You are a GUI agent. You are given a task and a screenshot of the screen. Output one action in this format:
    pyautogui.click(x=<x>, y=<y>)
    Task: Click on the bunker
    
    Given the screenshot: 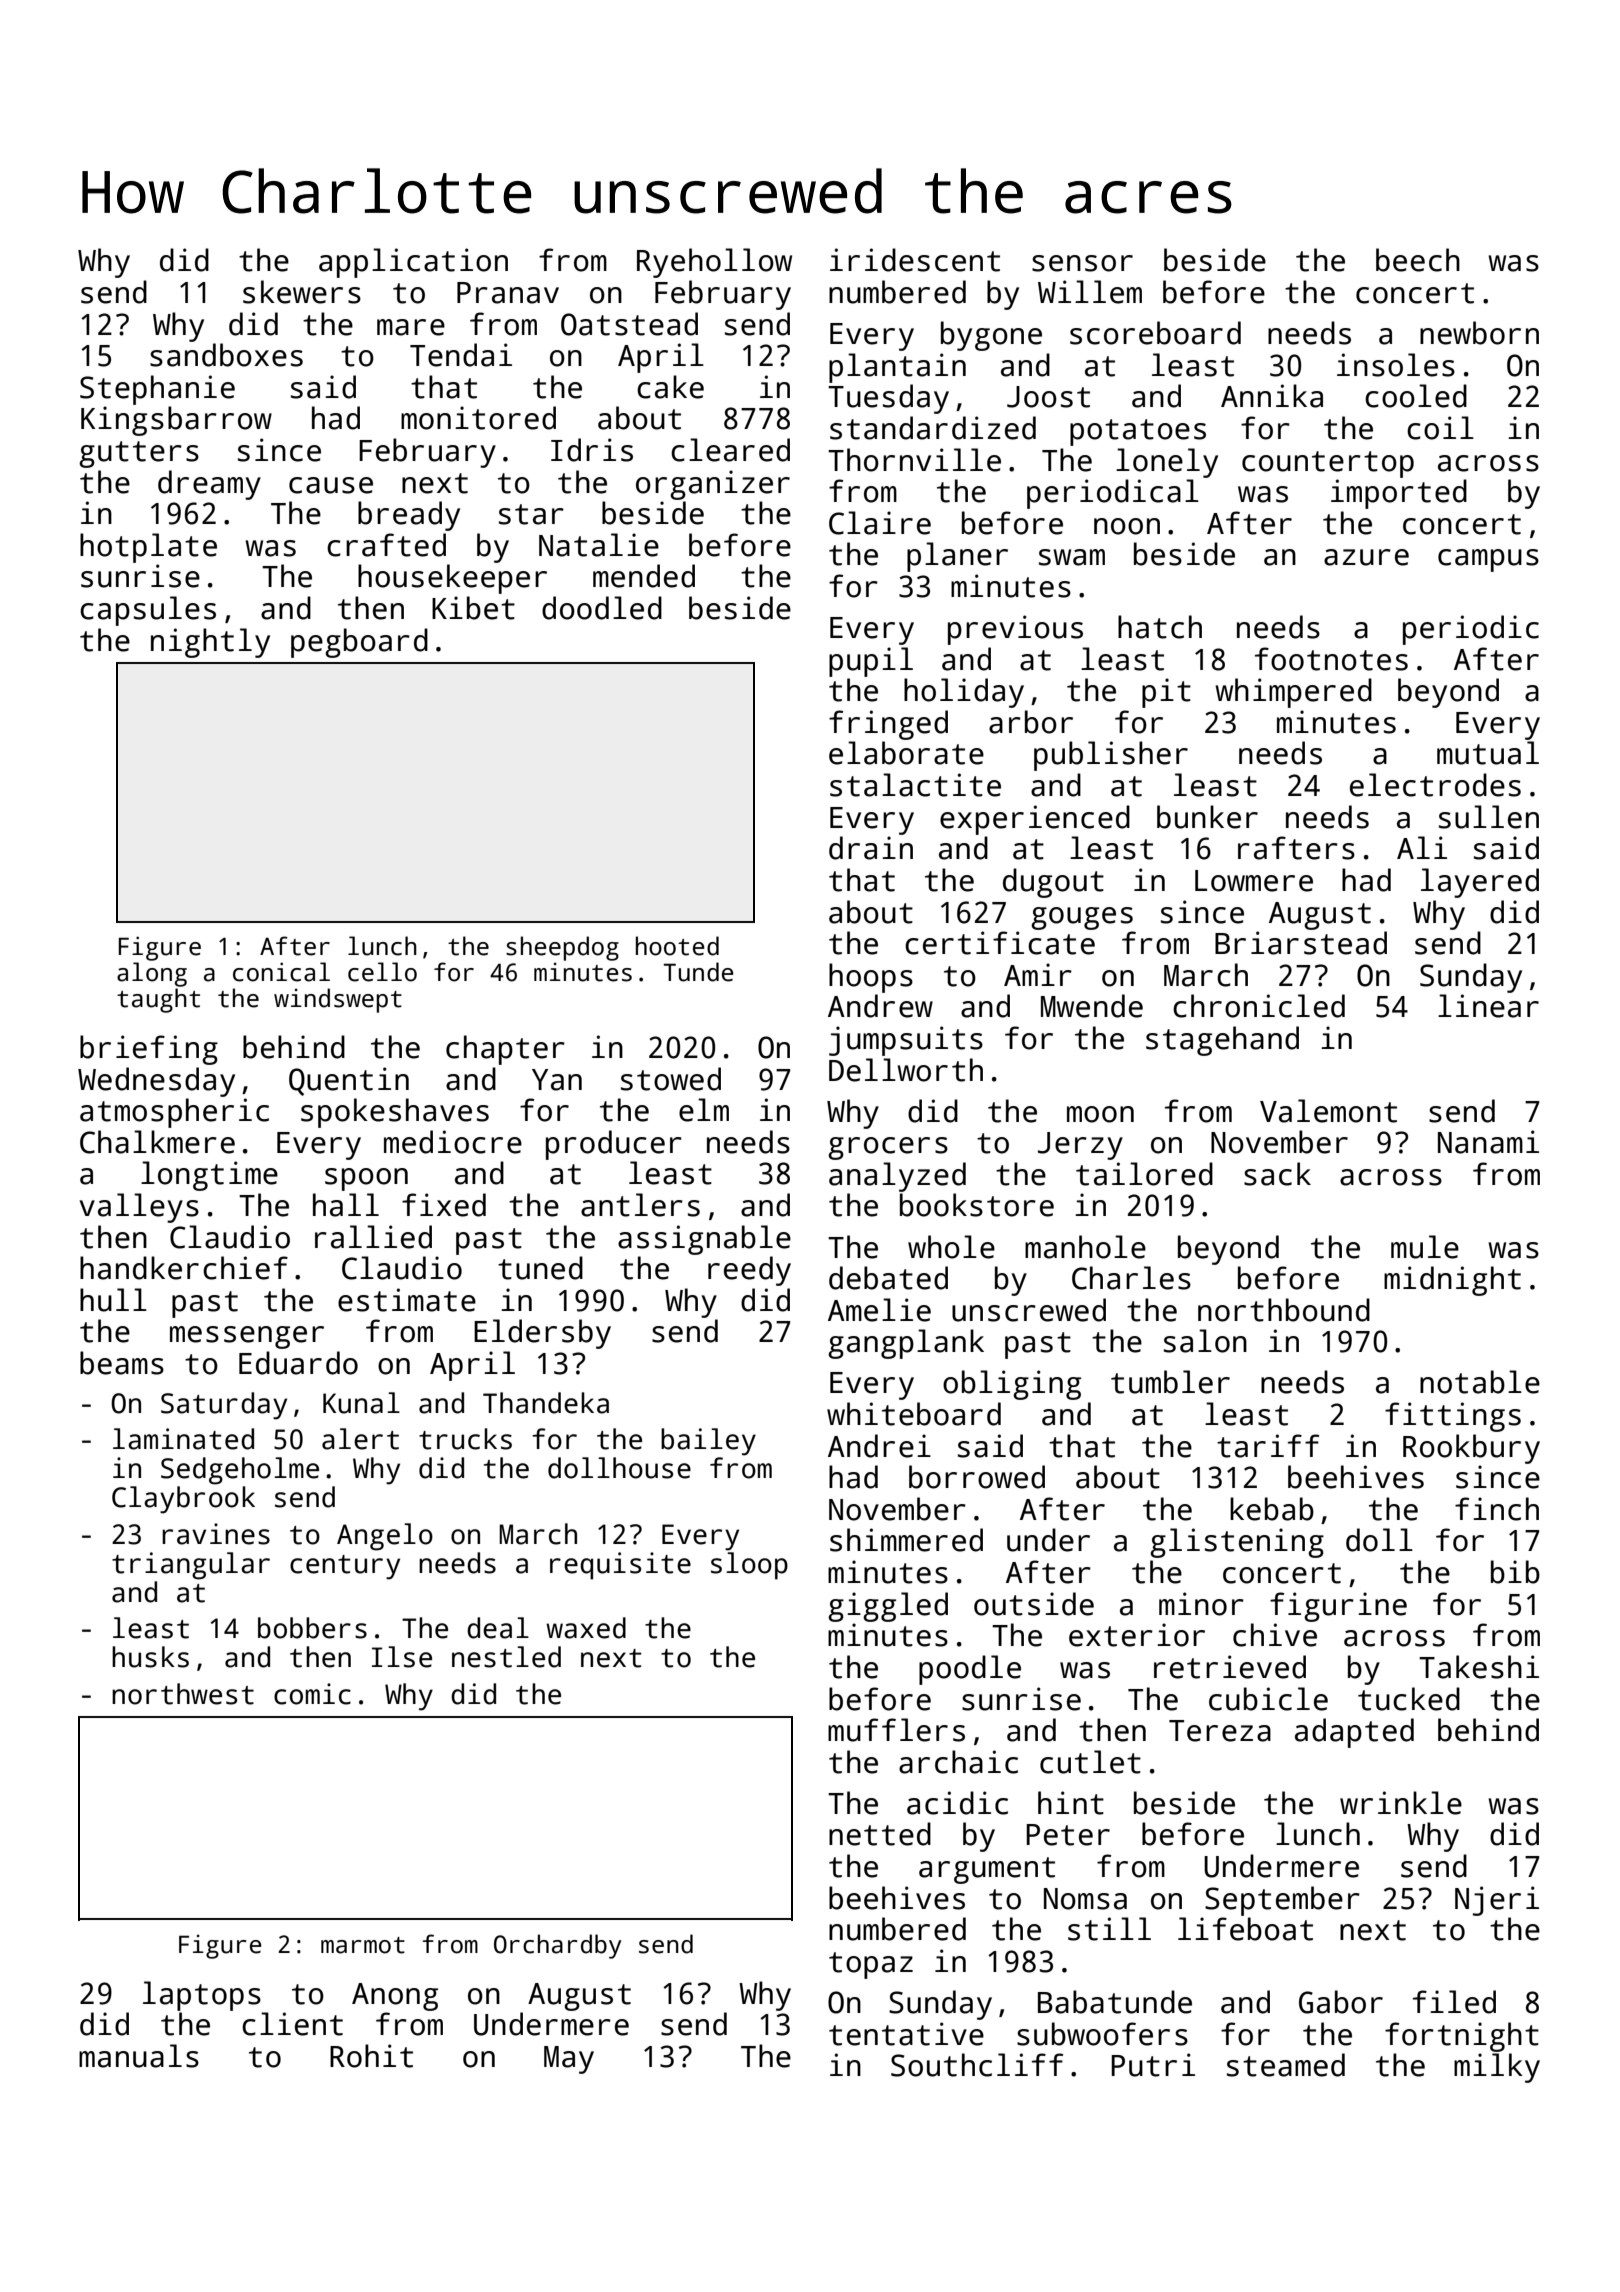 What is the action you would take?
    pyautogui.click(x=1207, y=817)
